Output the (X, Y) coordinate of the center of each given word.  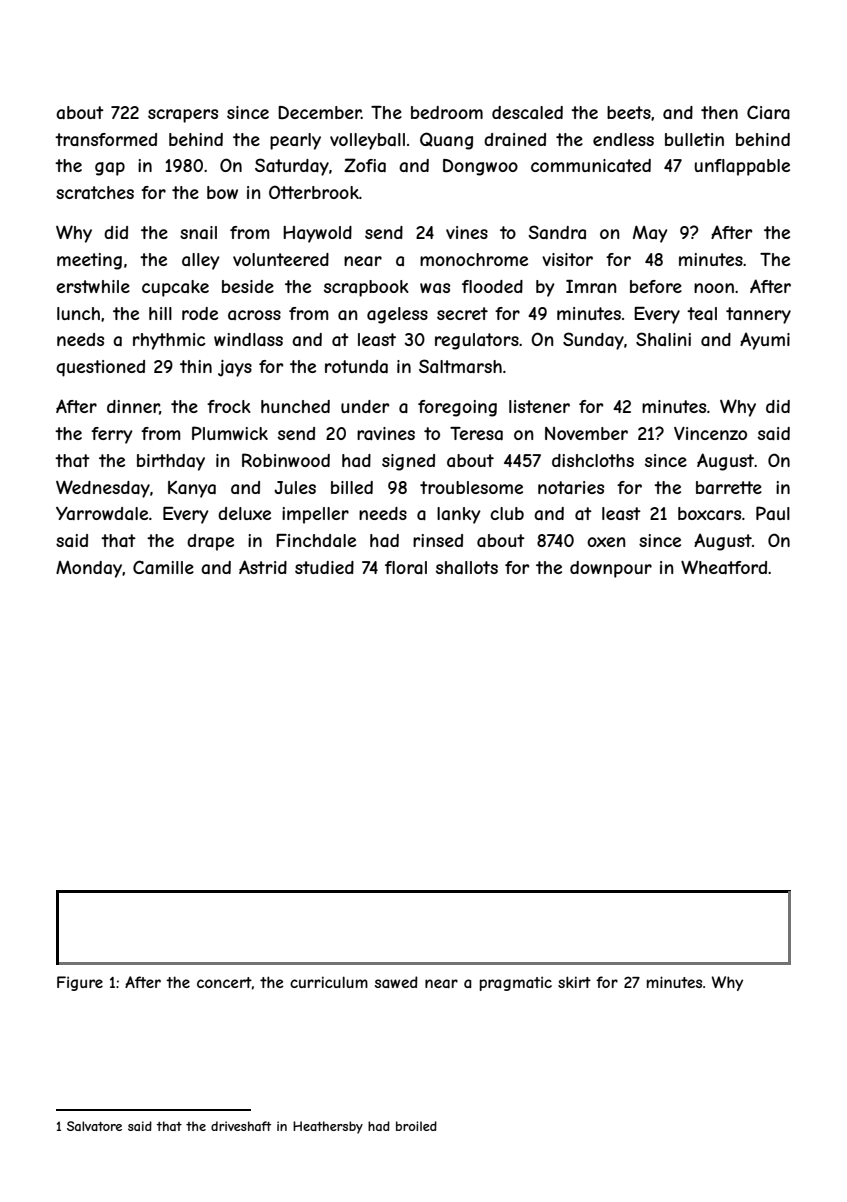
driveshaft (241, 1126)
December (319, 112)
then (719, 112)
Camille (163, 567)
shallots (467, 567)
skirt (574, 982)
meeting (89, 261)
